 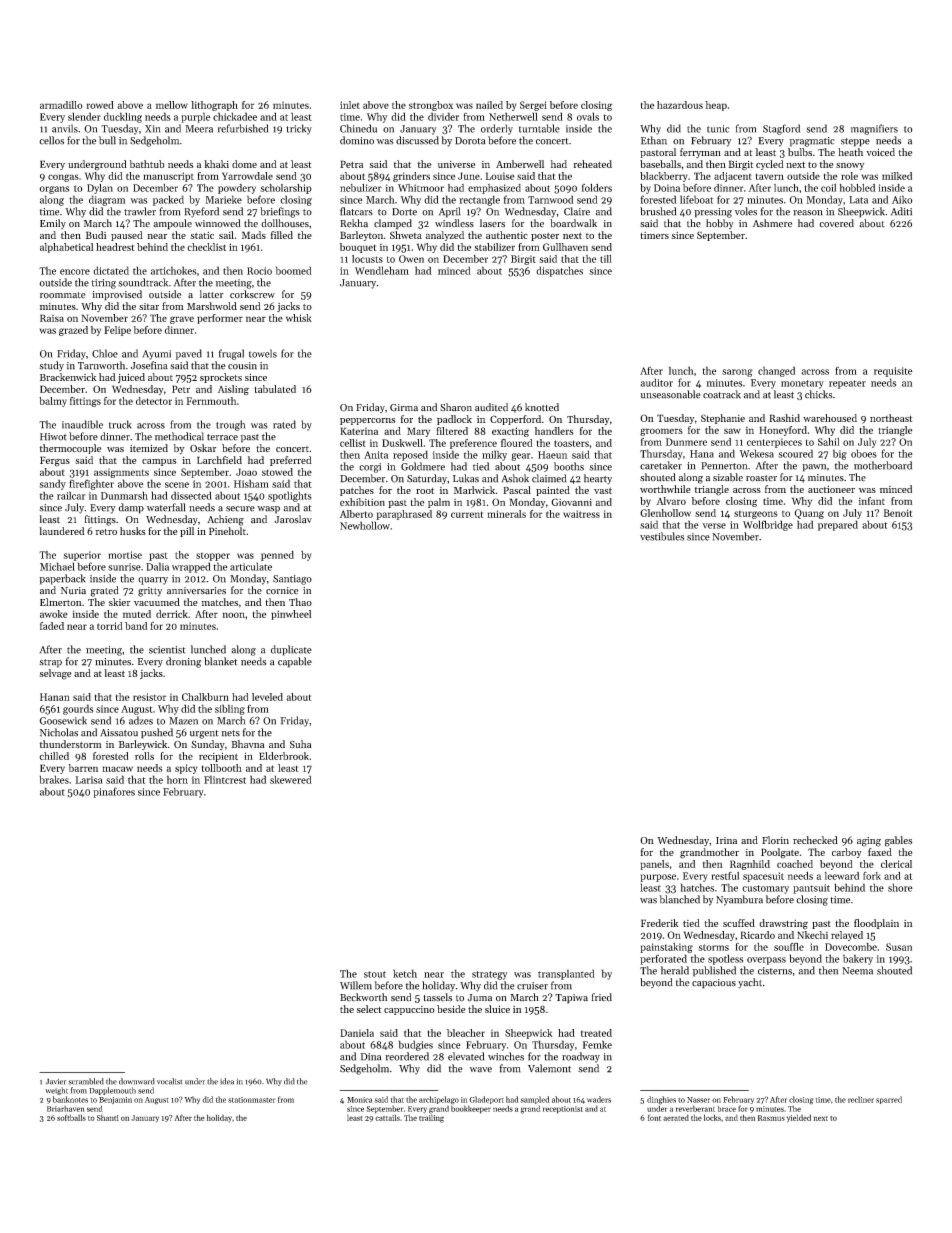 I want to click on Thao, so click(x=300, y=602).
